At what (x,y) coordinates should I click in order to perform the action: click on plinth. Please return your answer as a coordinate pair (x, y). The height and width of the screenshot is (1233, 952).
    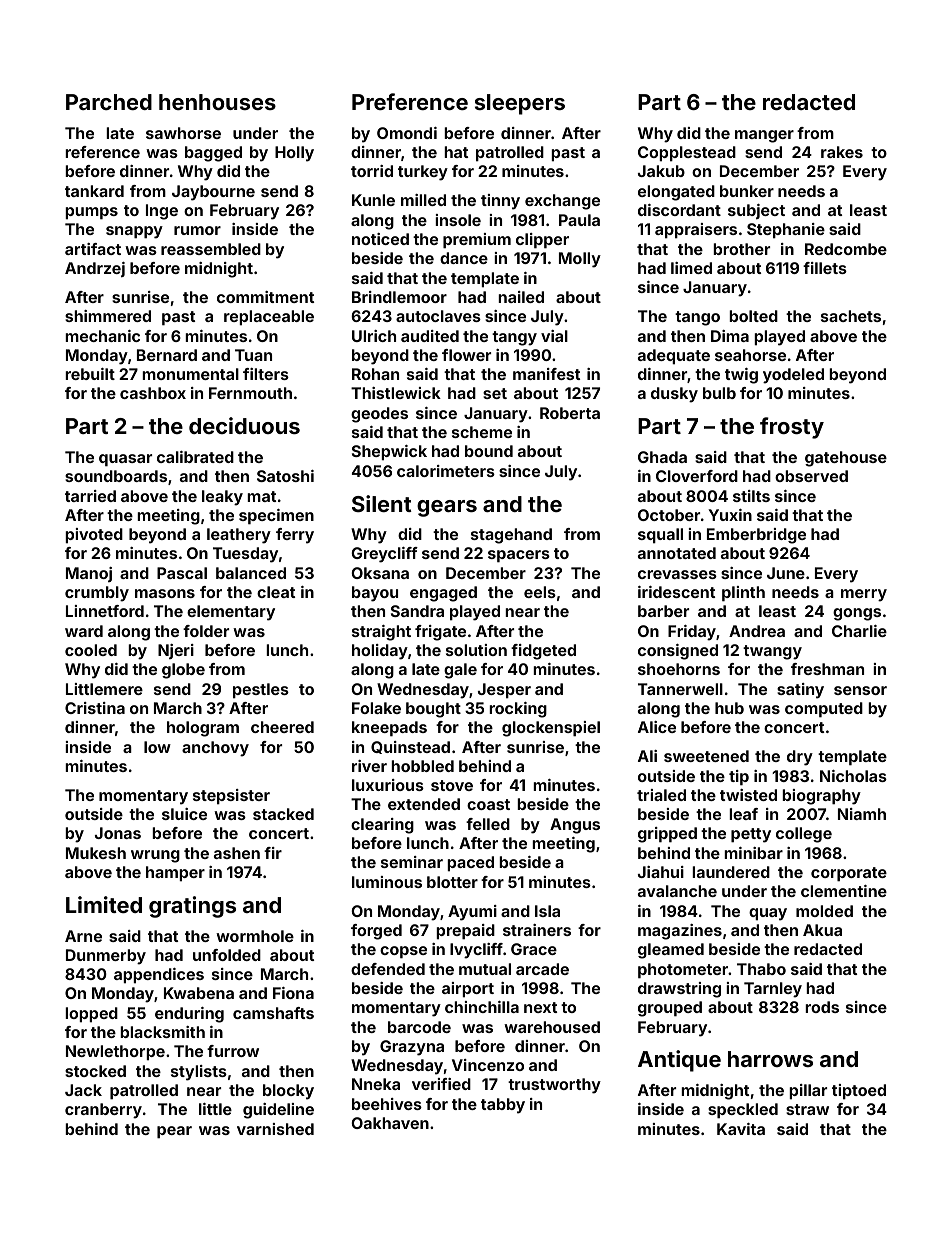
    Looking at the image, I should click on (743, 594).
